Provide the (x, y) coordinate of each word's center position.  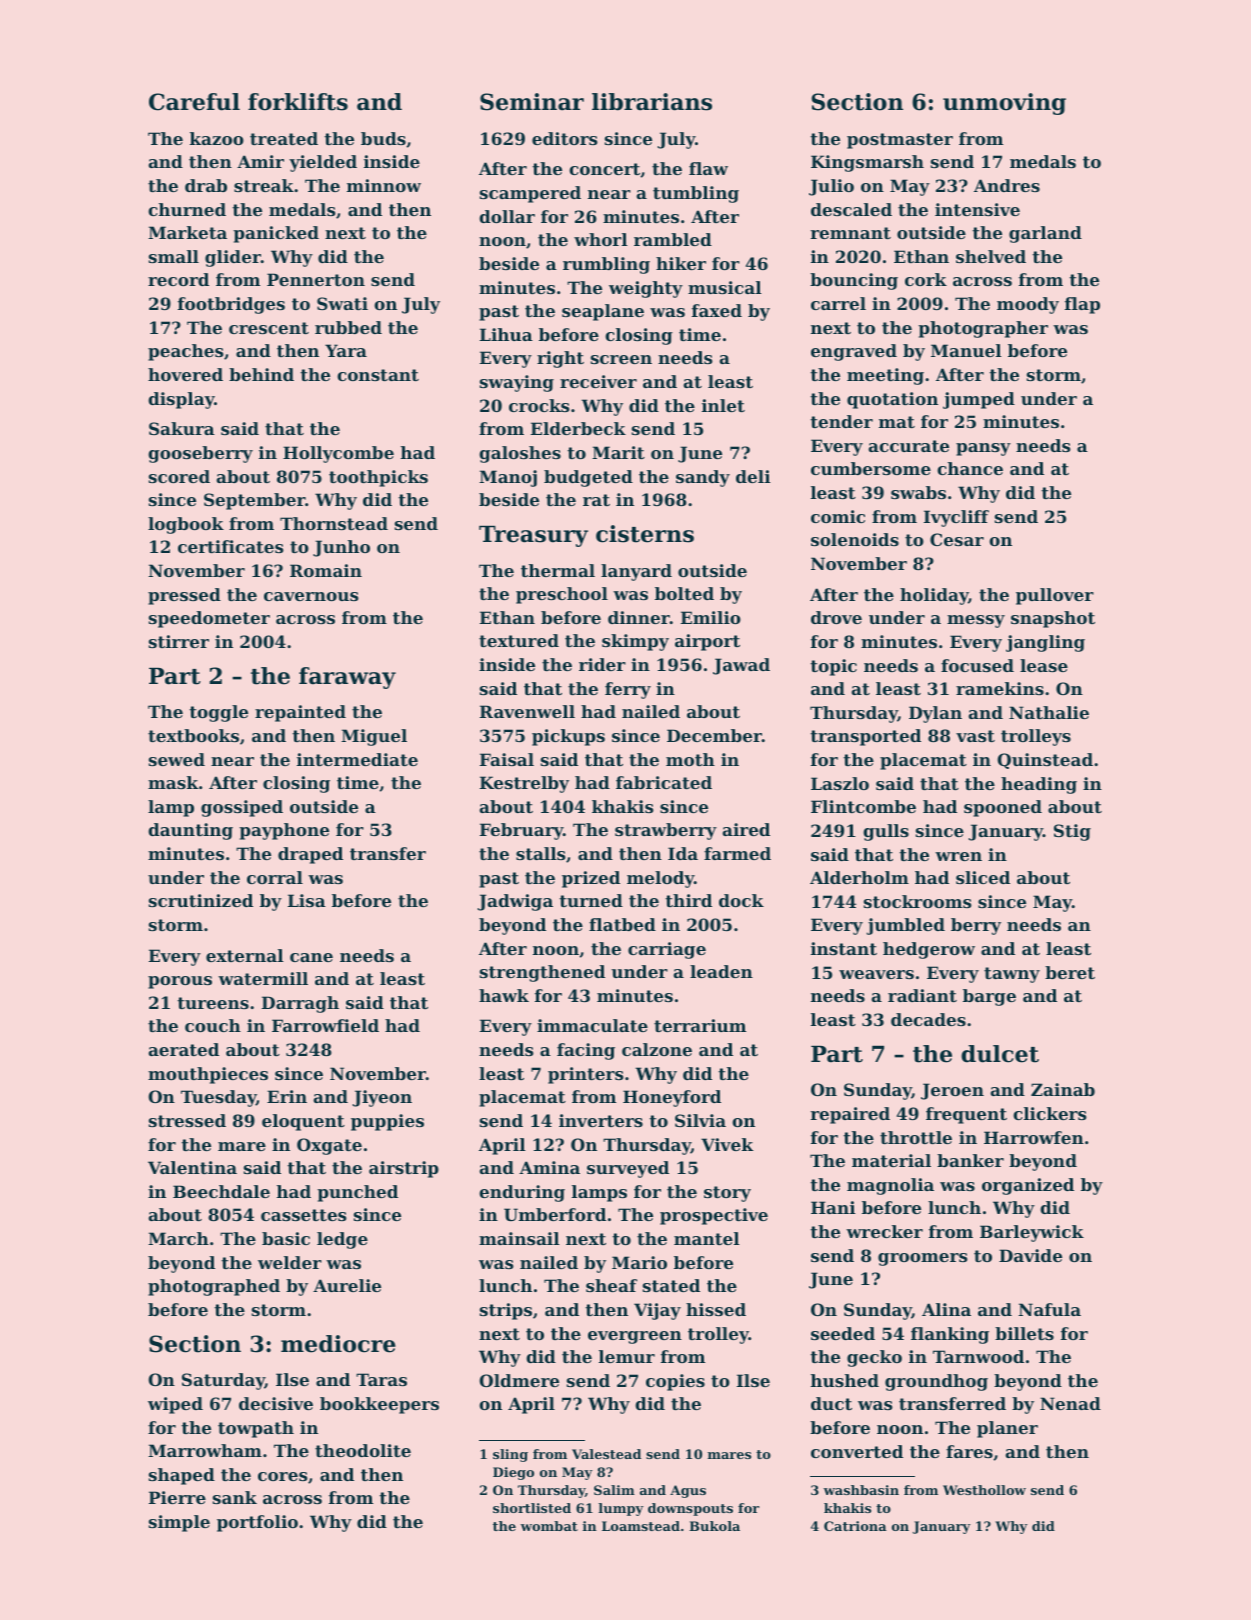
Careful (194, 102)
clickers (1050, 1113)
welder (290, 1262)
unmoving (1004, 104)
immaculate (592, 1025)
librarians (652, 102)
